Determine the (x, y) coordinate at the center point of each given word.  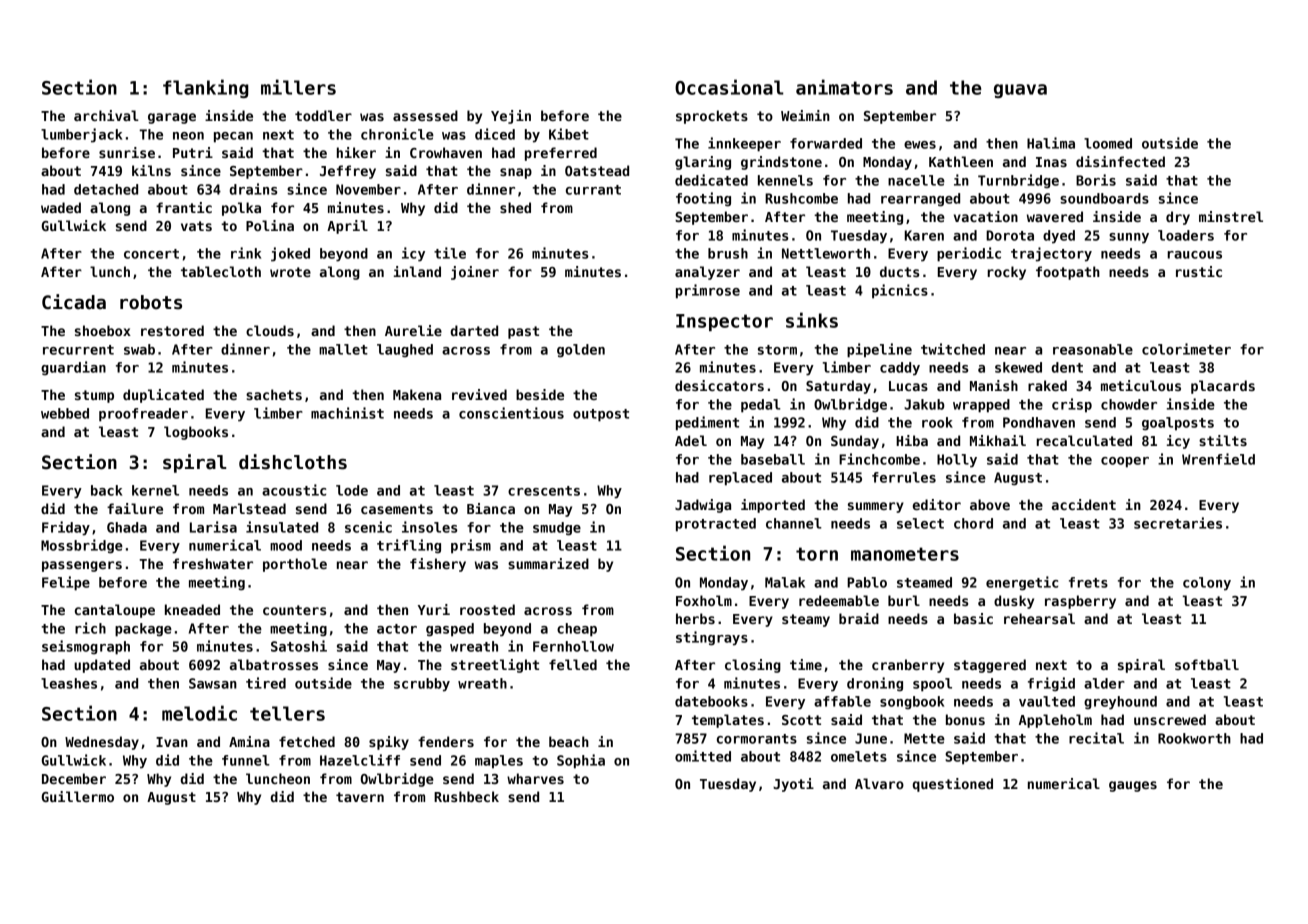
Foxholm (704, 600)
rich (90, 628)
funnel (246, 760)
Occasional (729, 87)
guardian (73, 368)
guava (1020, 91)
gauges (1133, 786)
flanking (206, 88)
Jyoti (793, 785)
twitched (953, 349)
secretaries (1178, 523)
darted (474, 330)
